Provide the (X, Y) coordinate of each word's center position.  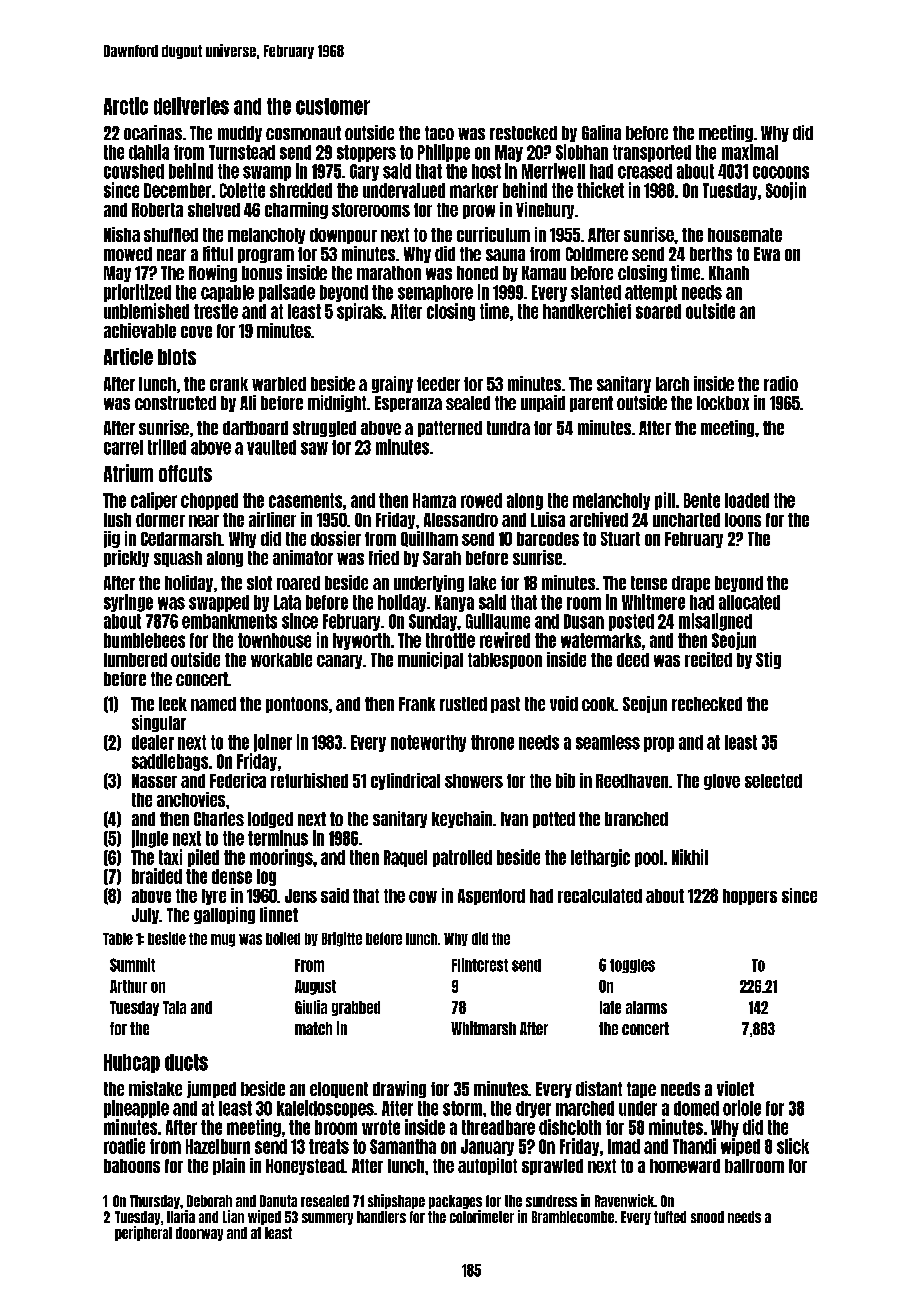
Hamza (434, 500)
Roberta (157, 210)
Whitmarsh (483, 1028)
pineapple (136, 1109)
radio (781, 383)
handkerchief (587, 311)
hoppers (750, 897)
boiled (283, 938)
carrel (123, 447)
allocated (749, 602)
